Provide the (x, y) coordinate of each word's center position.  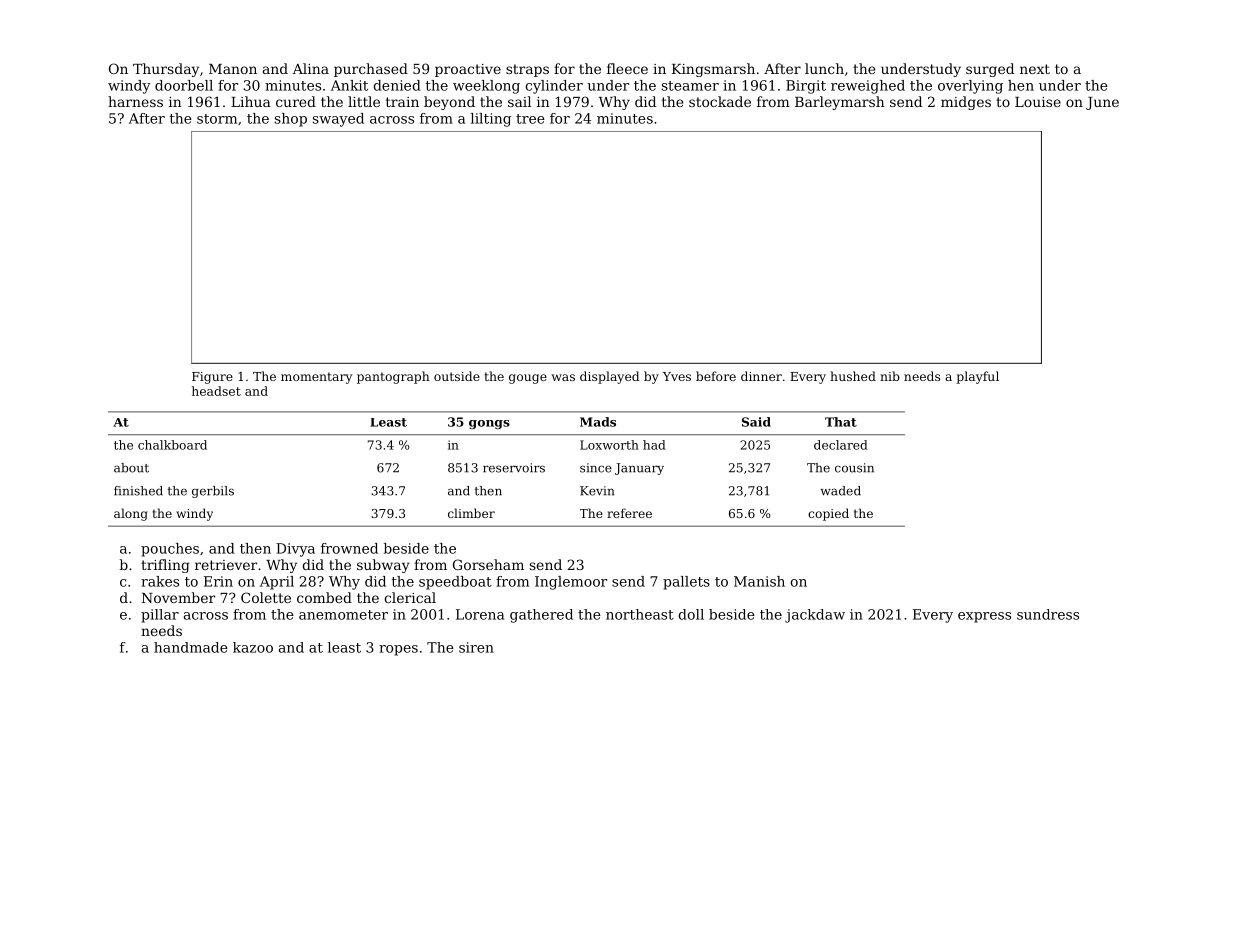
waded (840, 491)
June (1102, 103)
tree (530, 119)
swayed (338, 120)
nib (890, 376)
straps (527, 70)
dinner (761, 376)
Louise (1038, 102)
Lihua (251, 101)
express (984, 617)
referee (629, 513)
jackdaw (815, 616)
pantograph (393, 377)
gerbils (213, 492)
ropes (398, 650)
